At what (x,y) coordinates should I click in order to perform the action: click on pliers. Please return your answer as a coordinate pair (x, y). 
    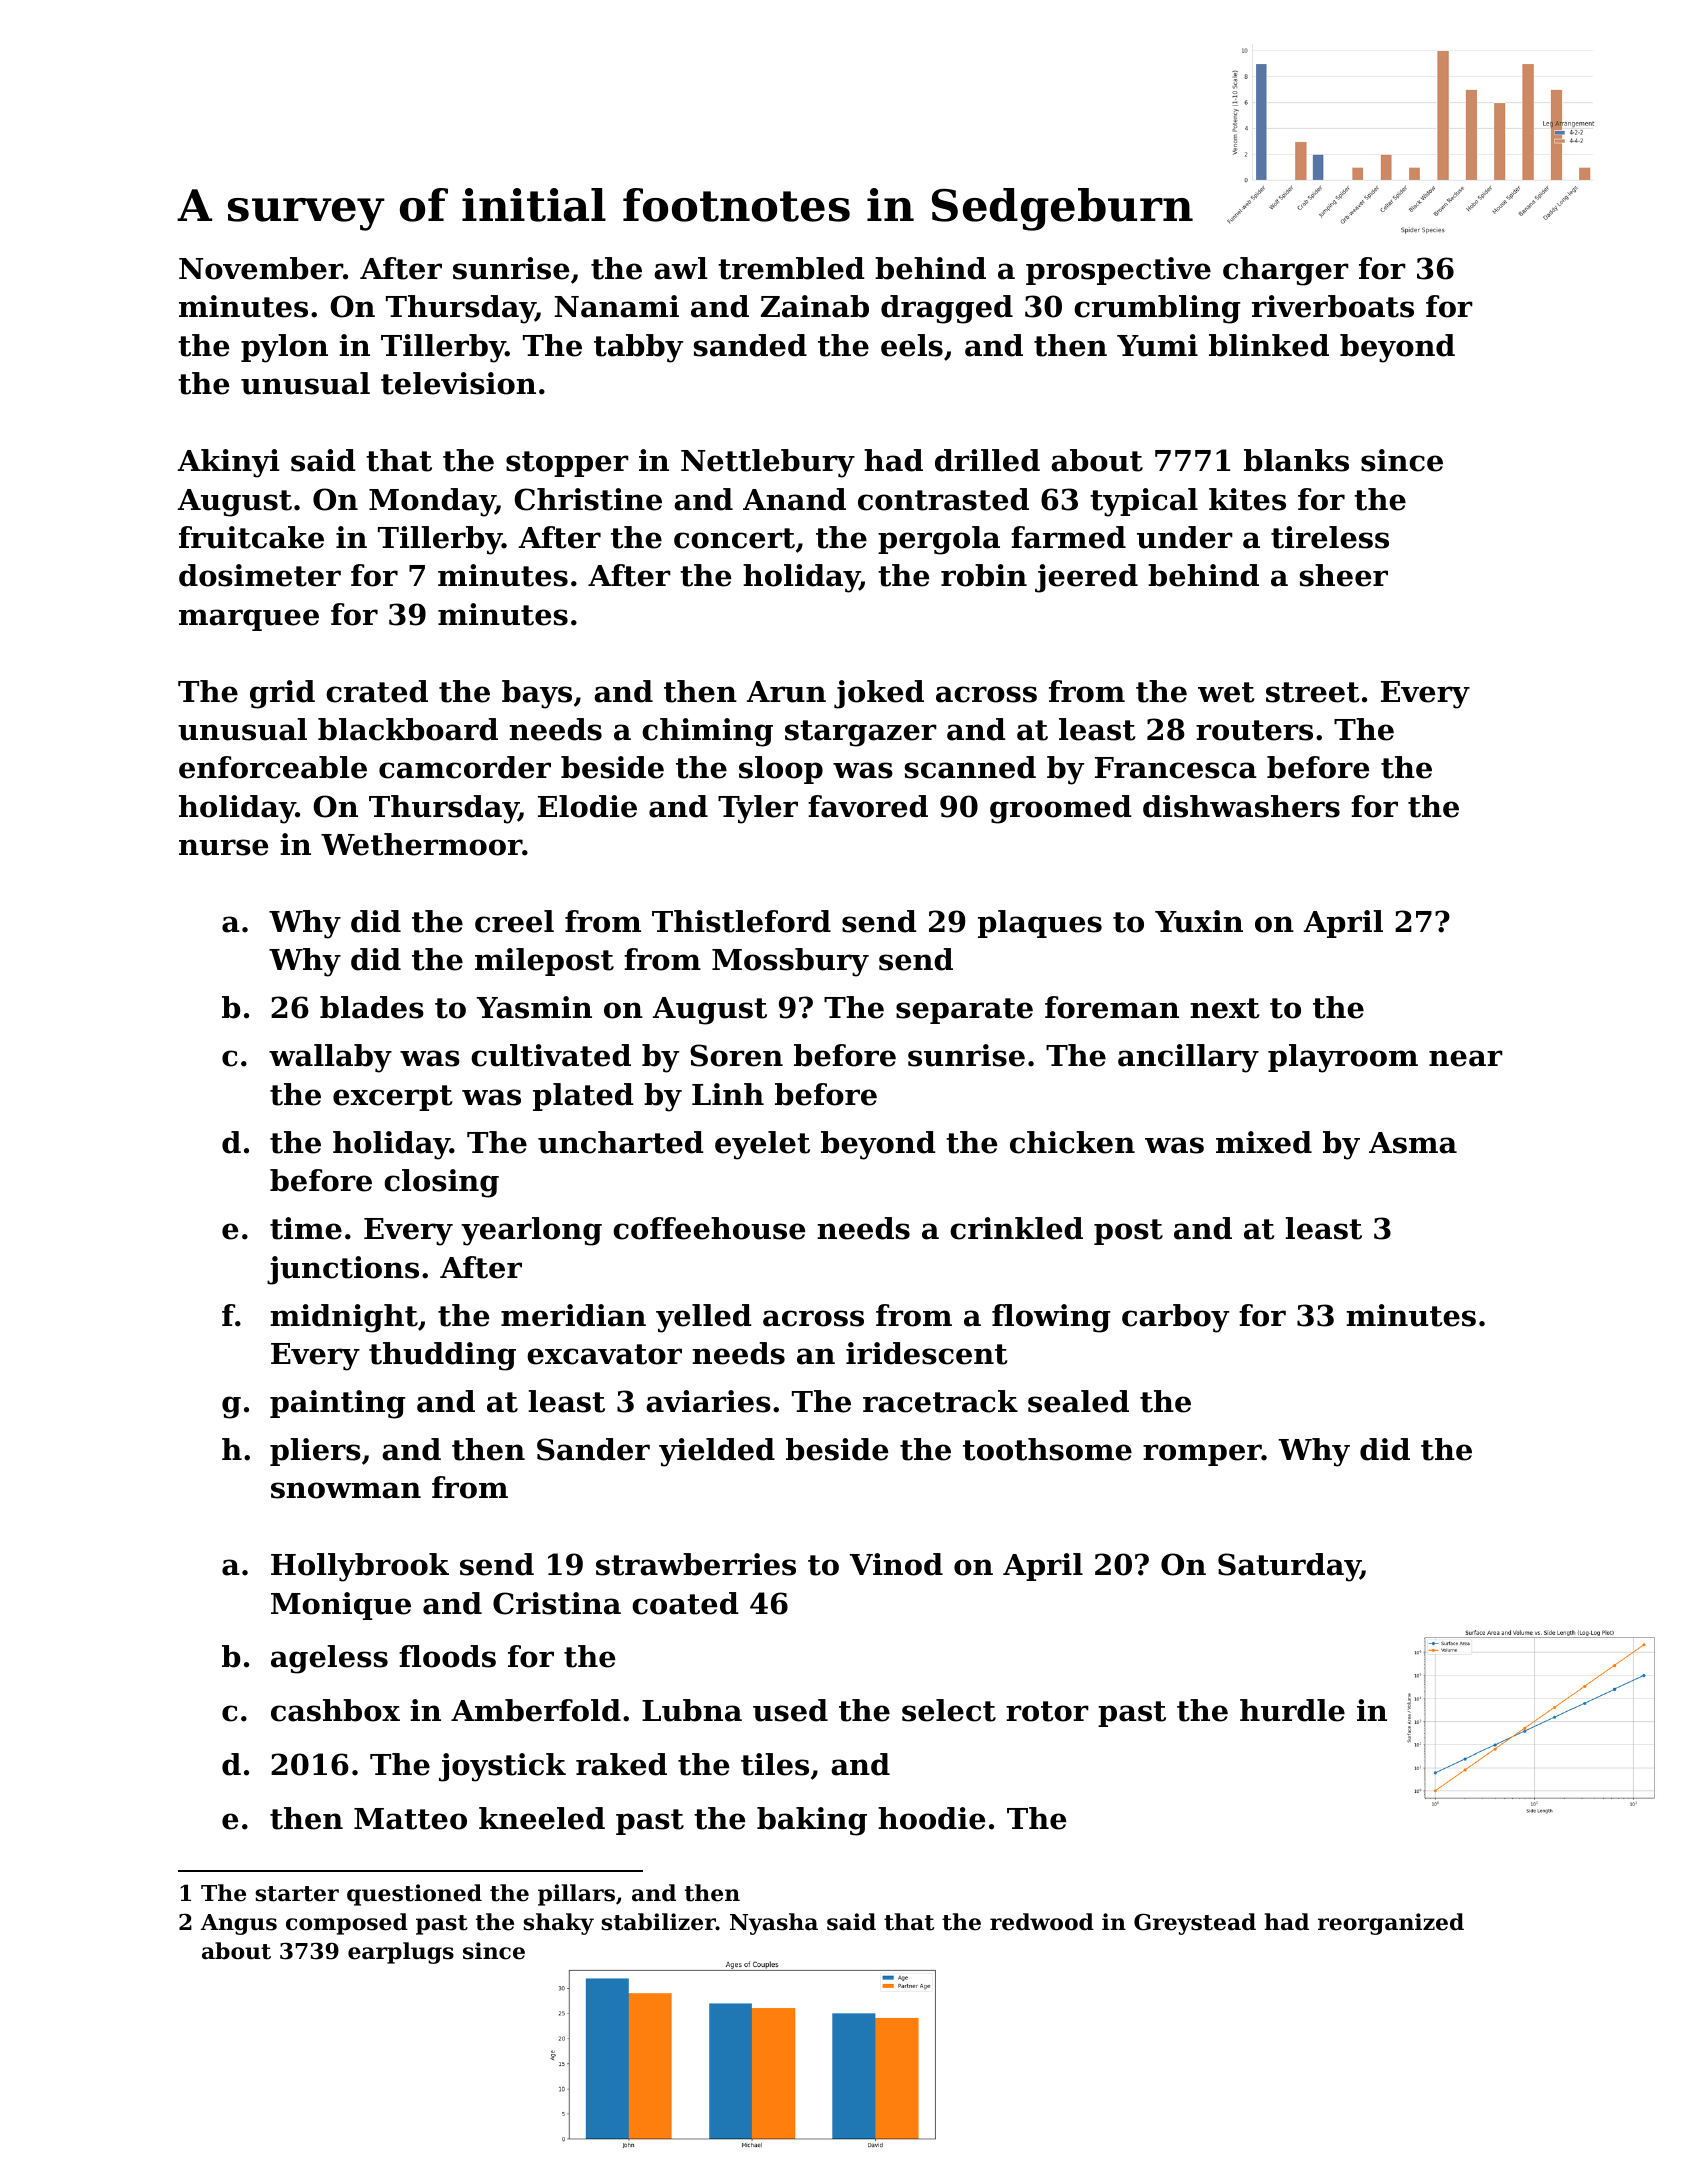
    Looking at the image, I should click on (315, 1452).
